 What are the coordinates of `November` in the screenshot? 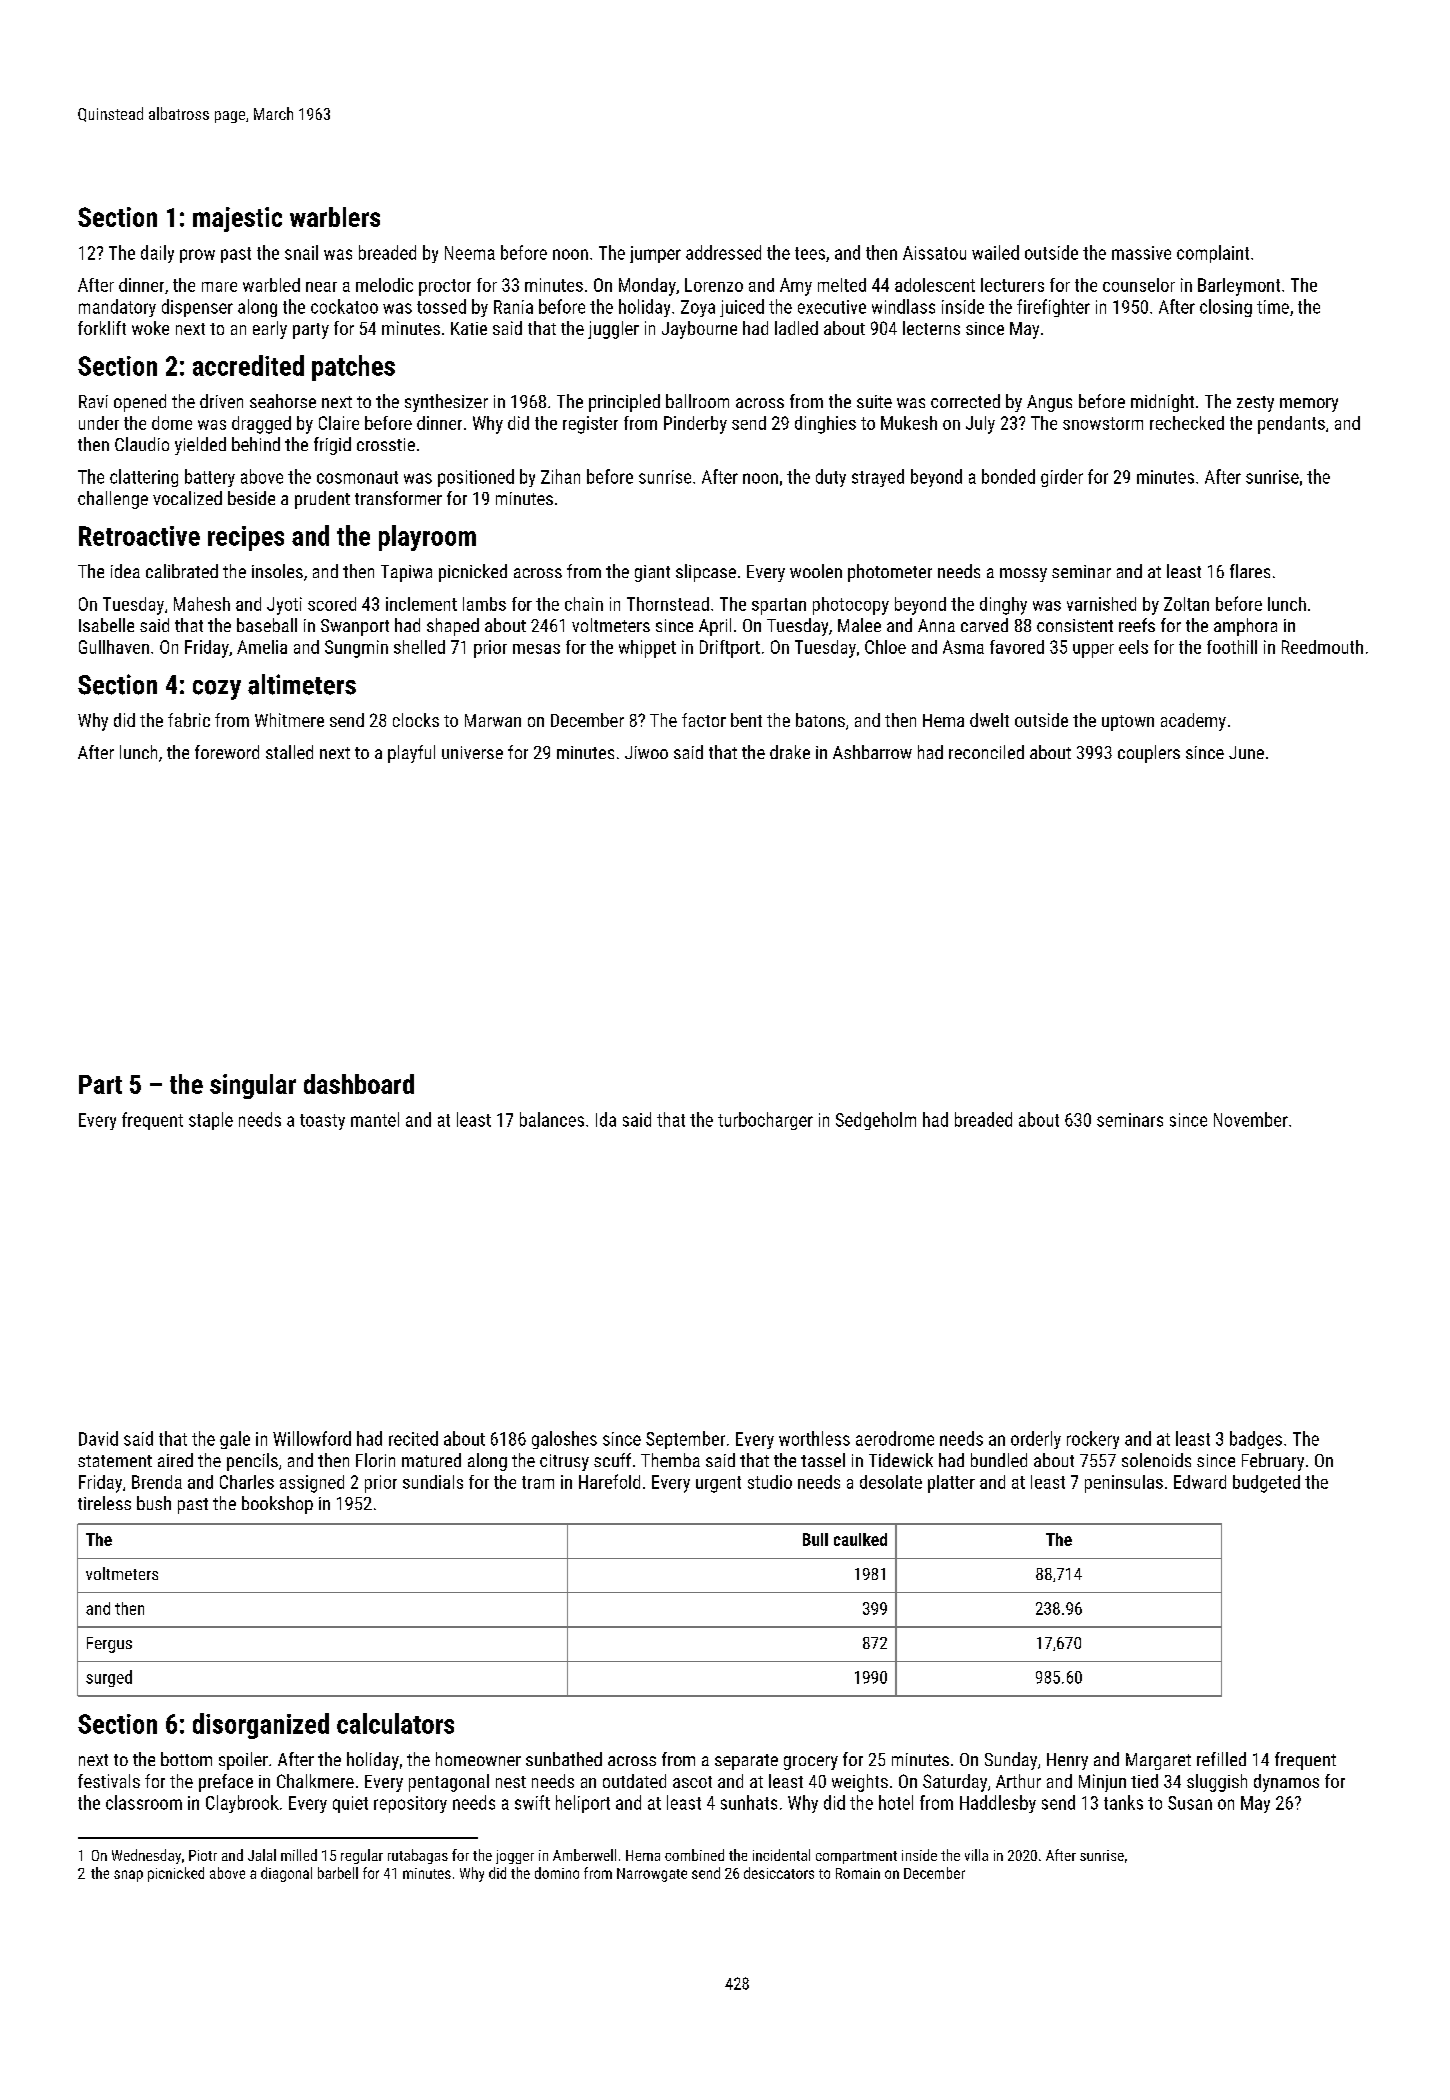 It's located at (1251, 1119).
